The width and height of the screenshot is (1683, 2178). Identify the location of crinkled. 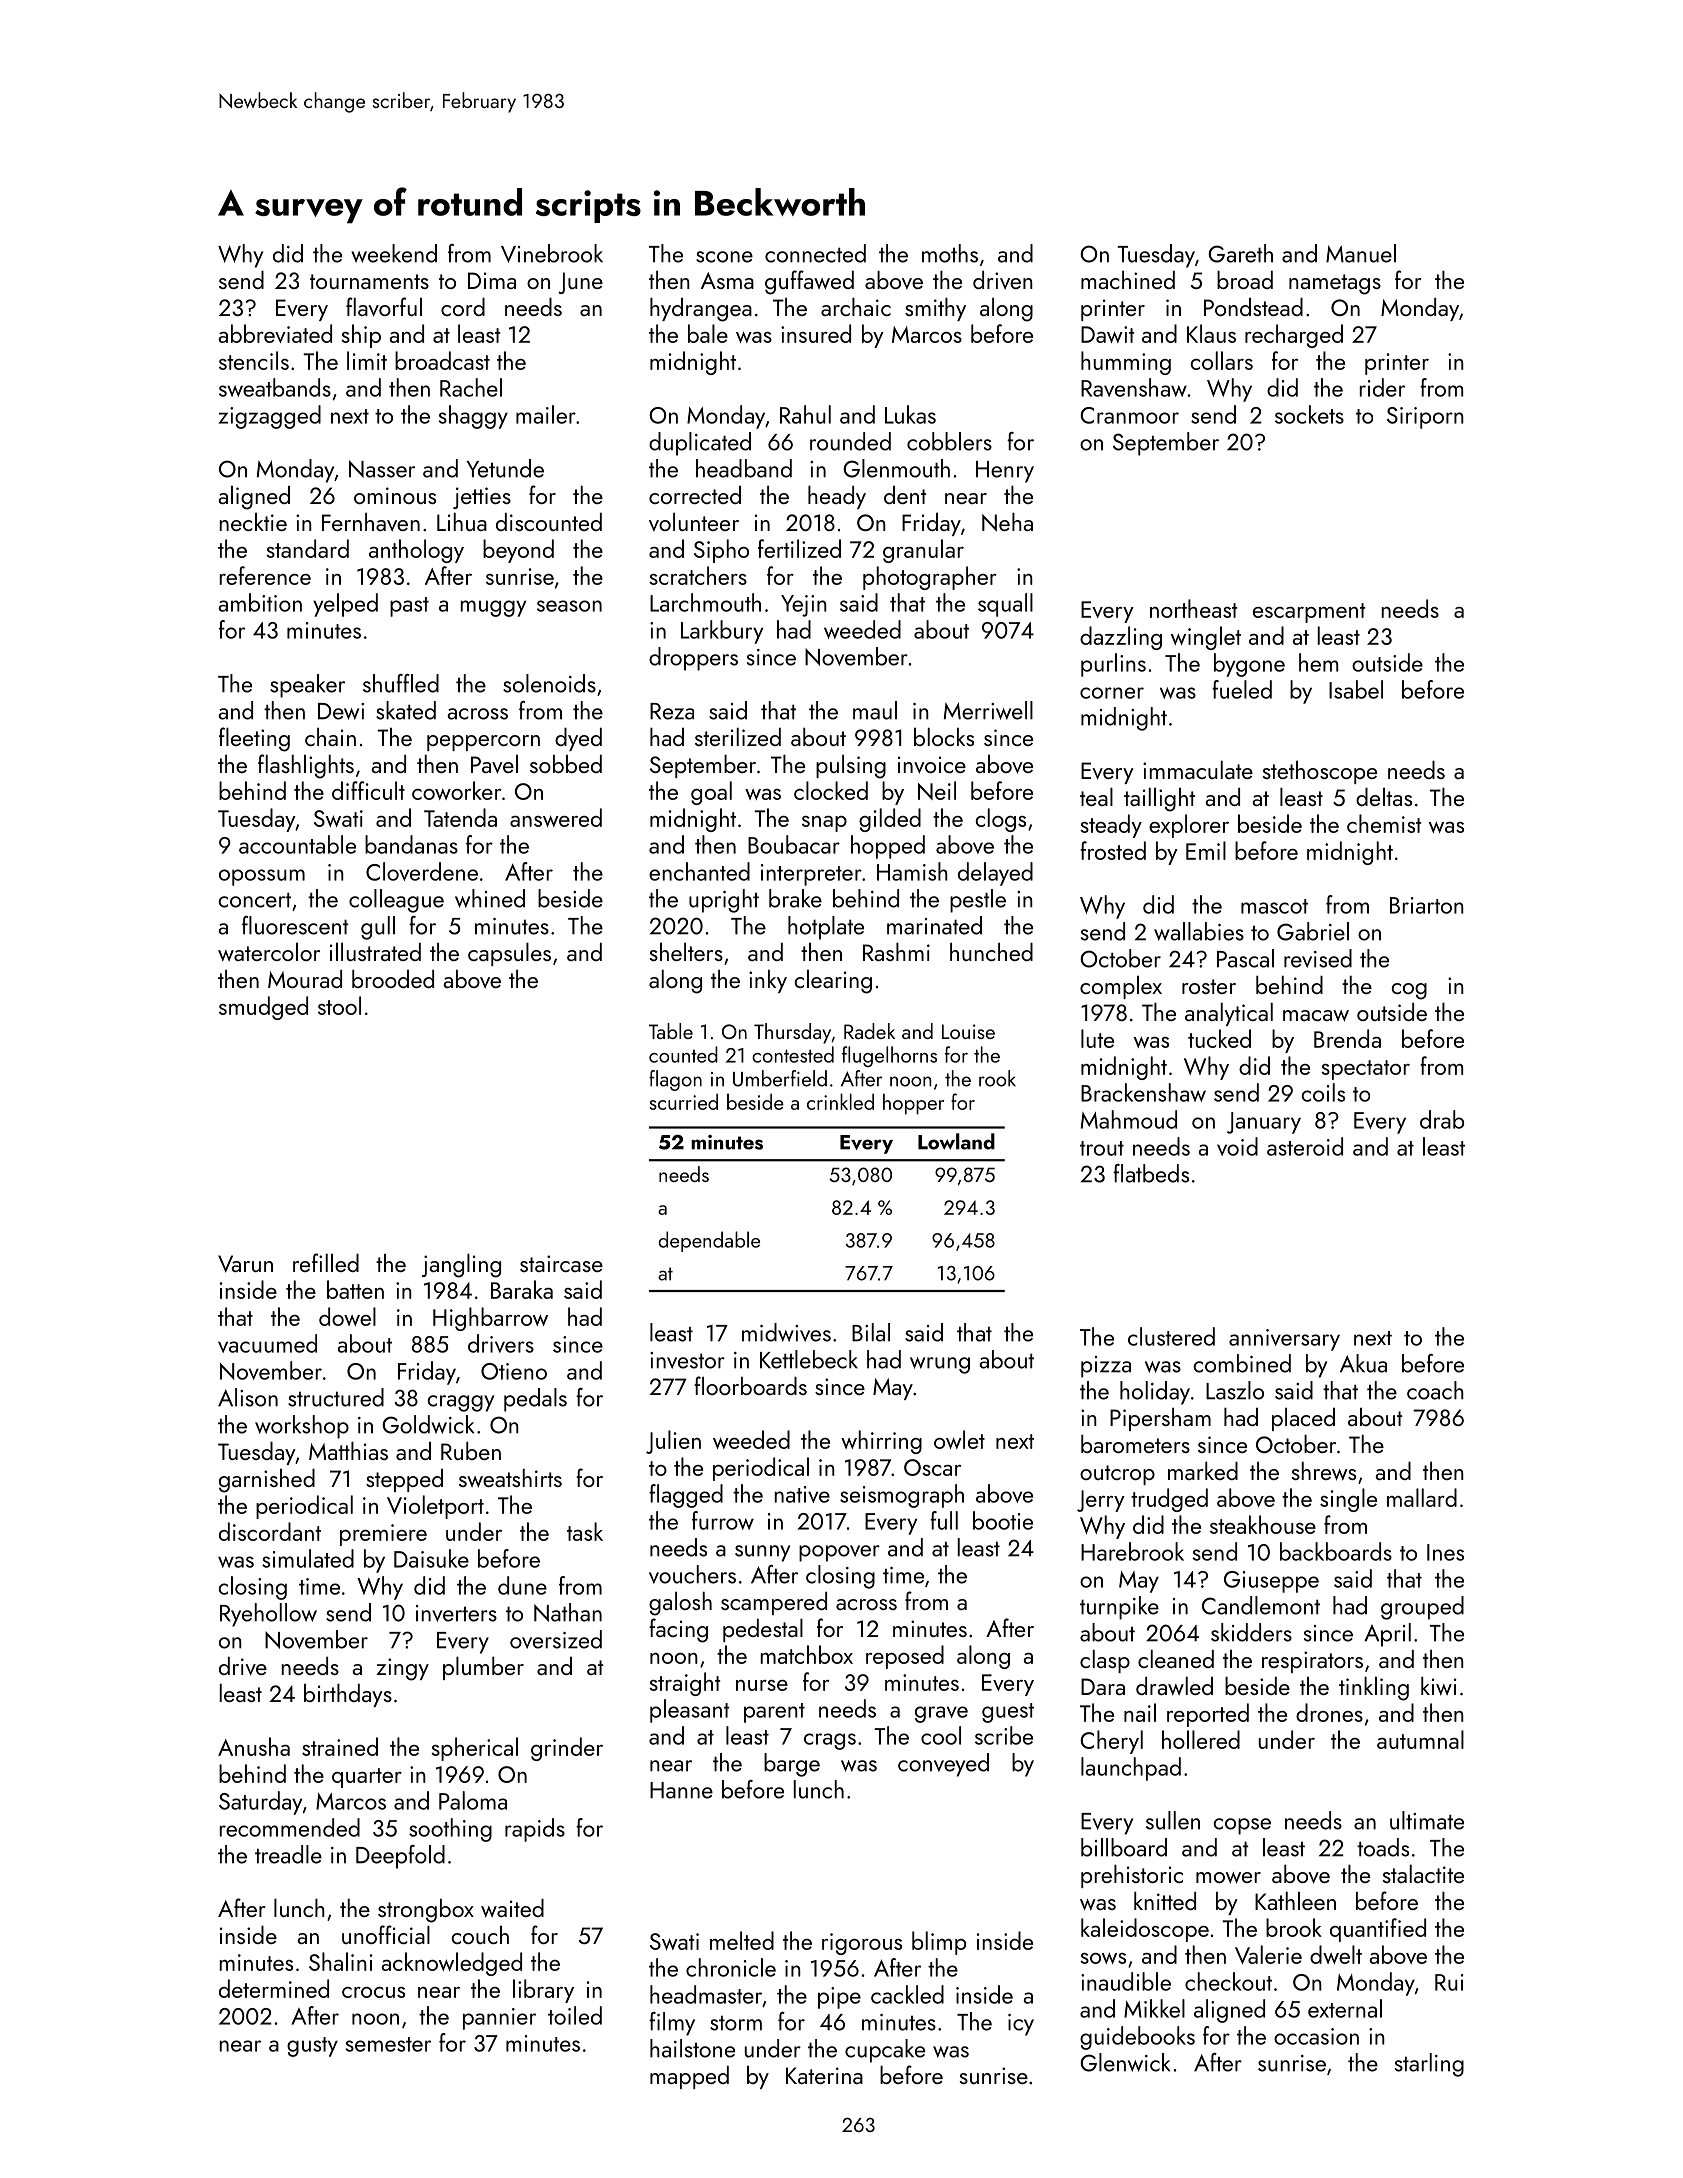
(840, 1101).
